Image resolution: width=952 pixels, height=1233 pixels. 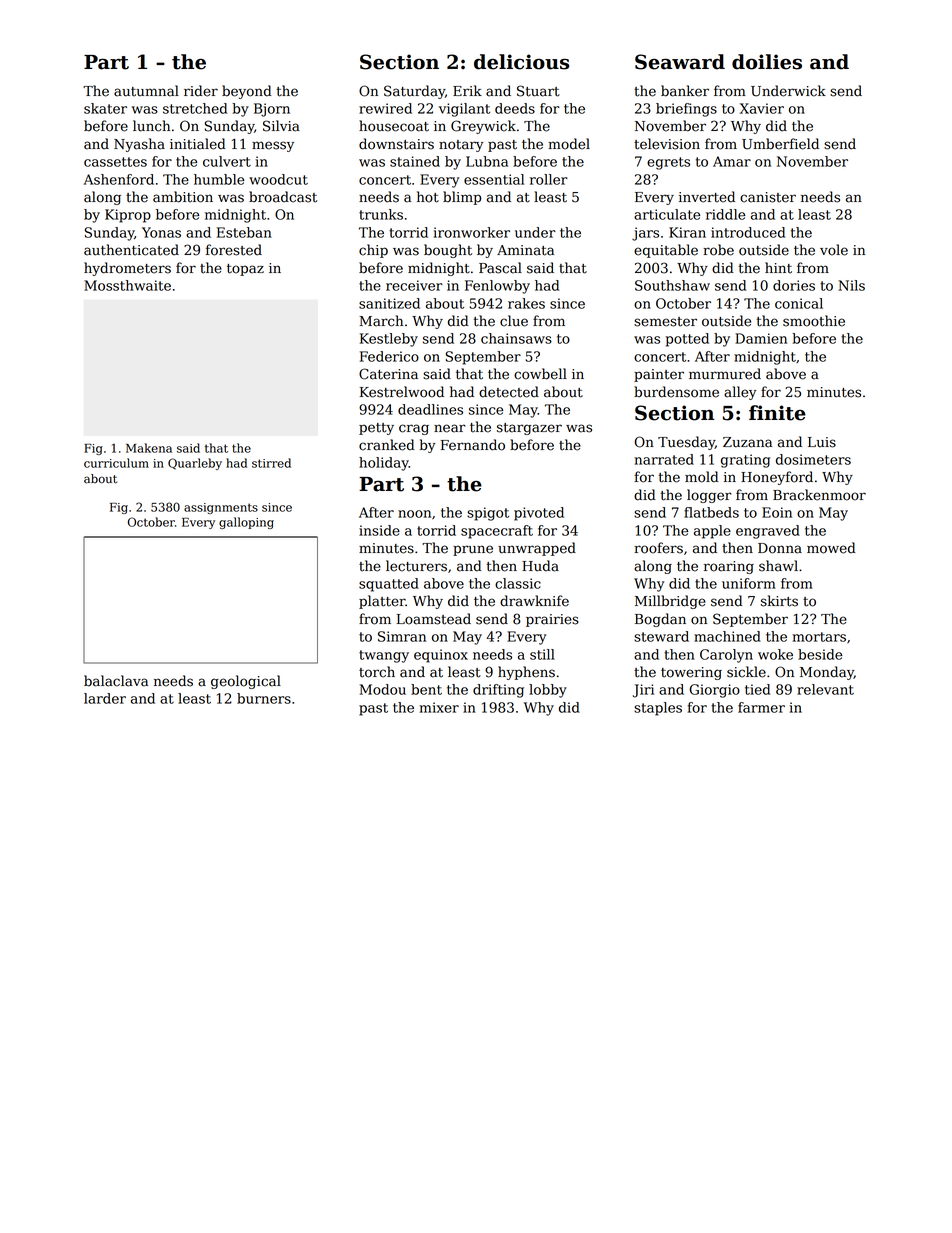 What do you see at coordinates (461, 146) in the screenshot?
I see `notary` at bounding box center [461, 146].
